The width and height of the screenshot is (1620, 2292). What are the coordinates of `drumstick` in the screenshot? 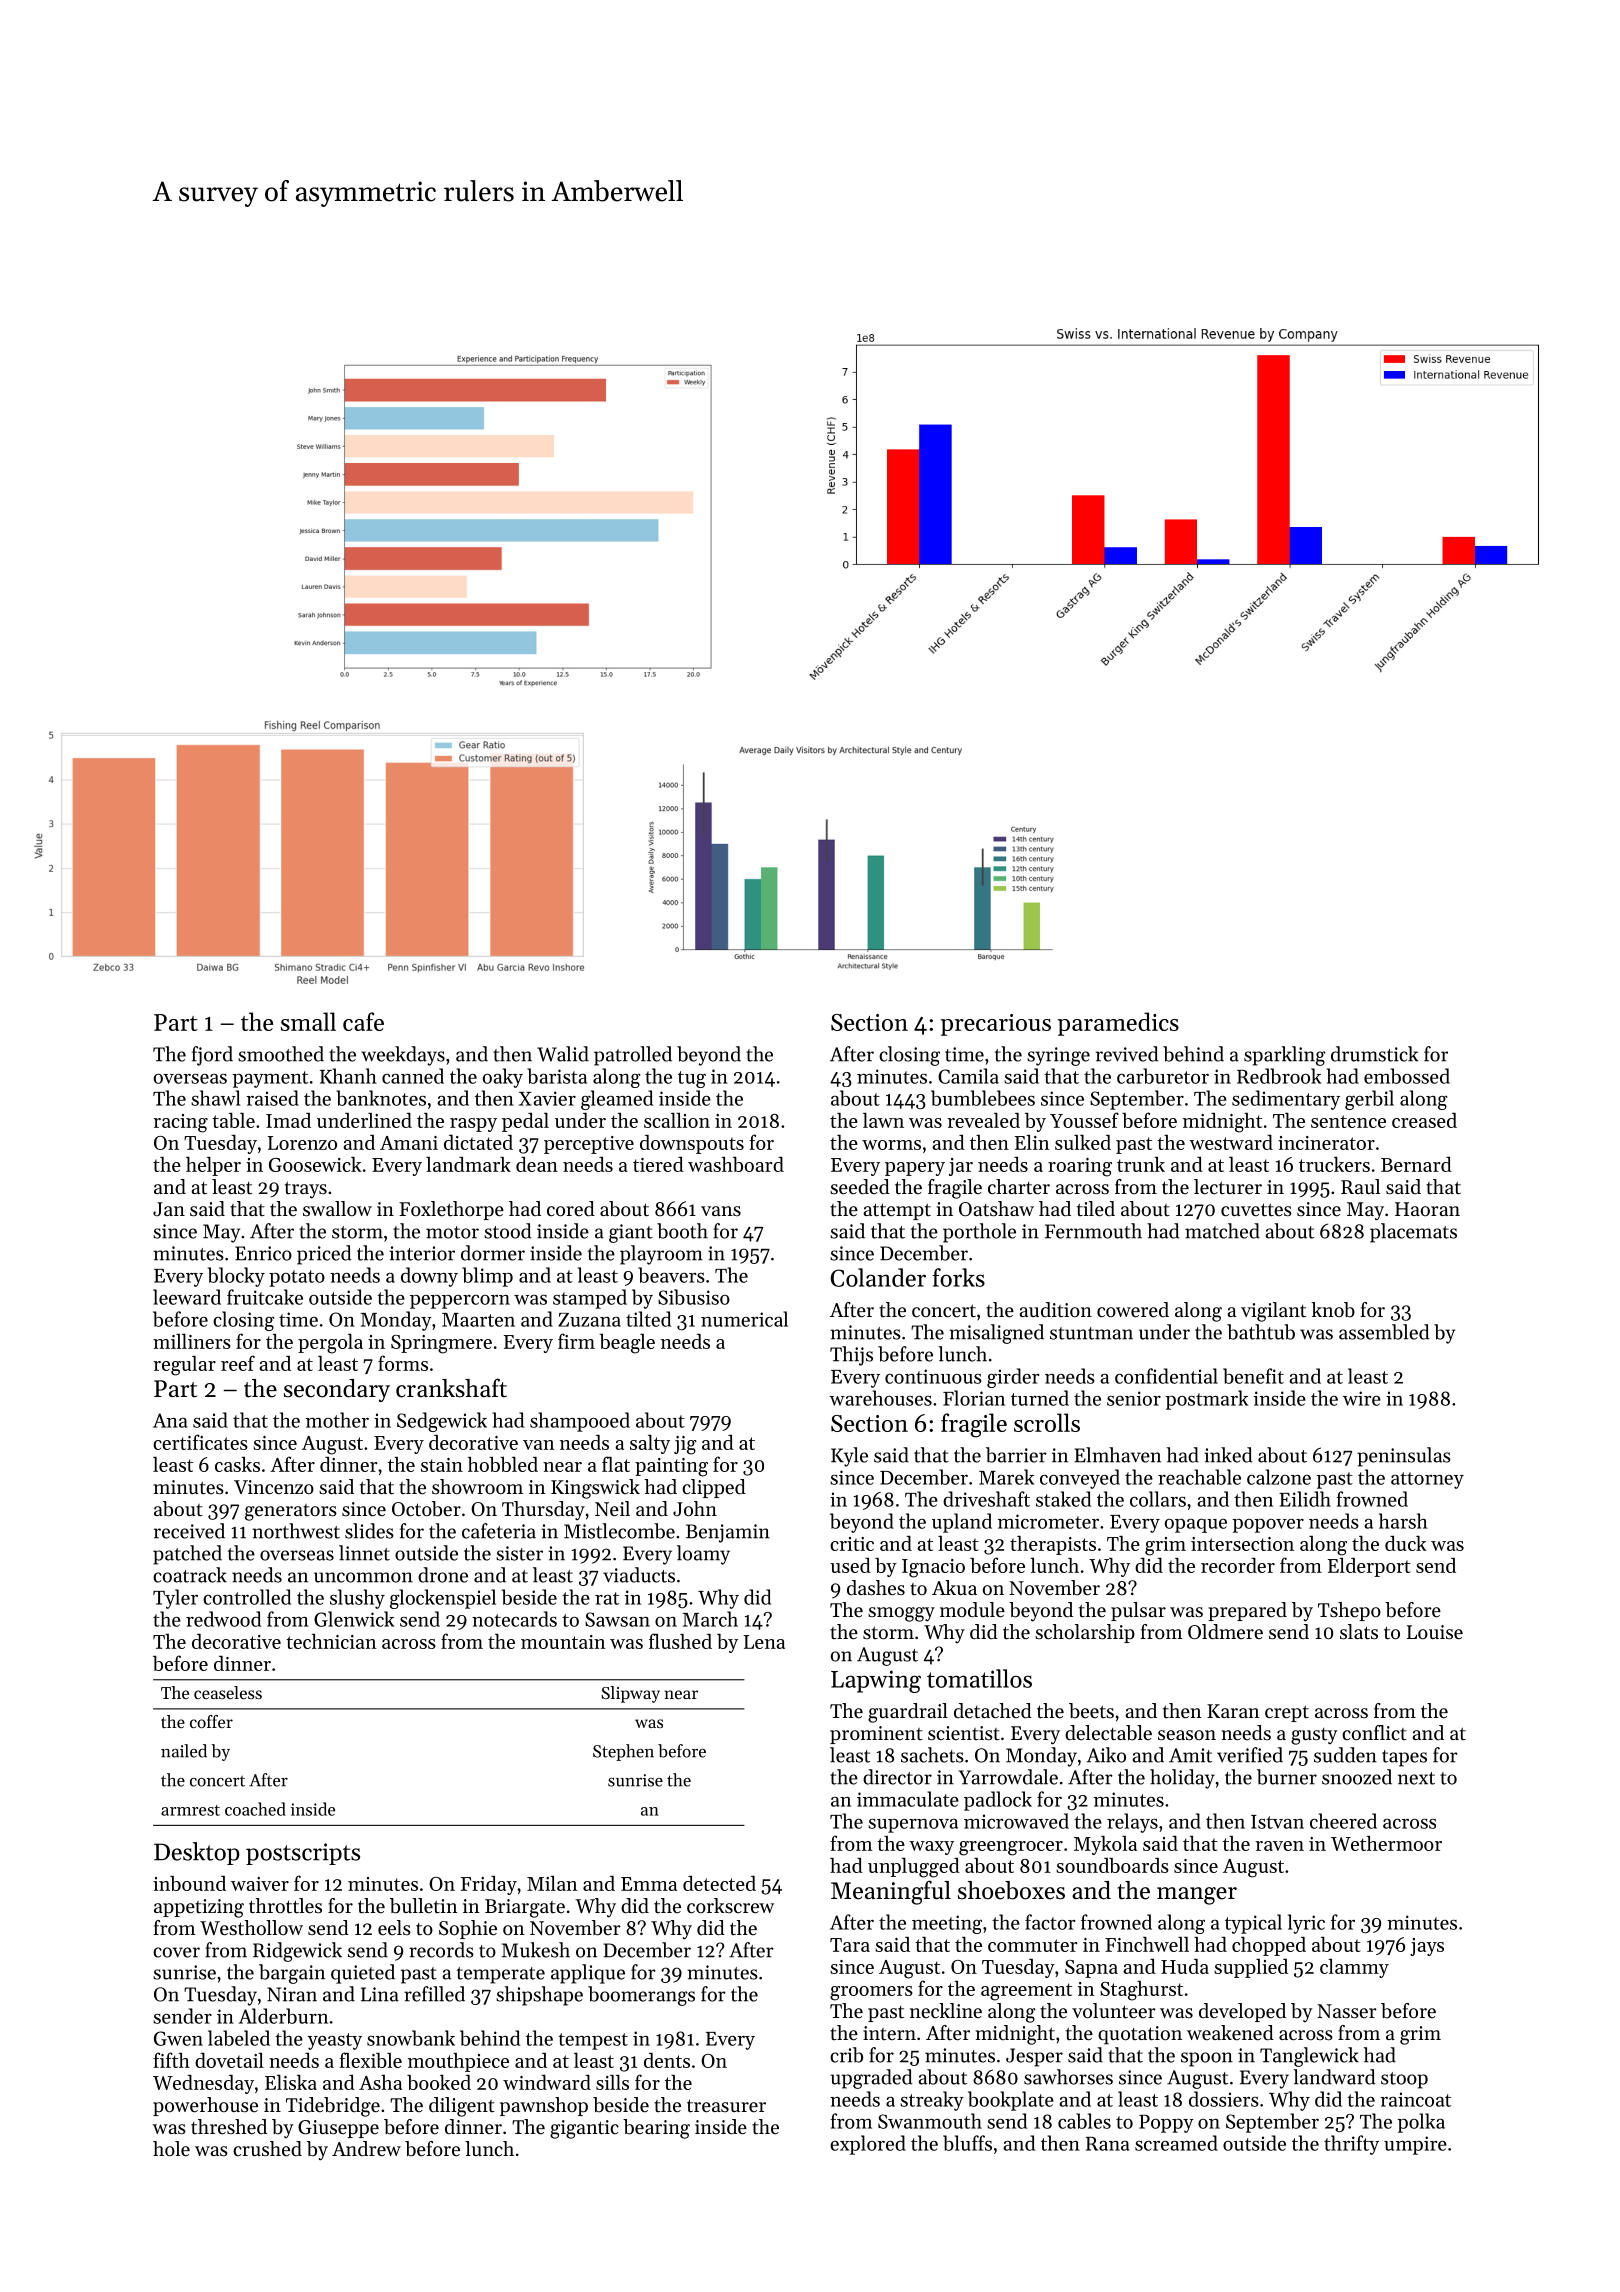 It's located at (1374, 1054).
